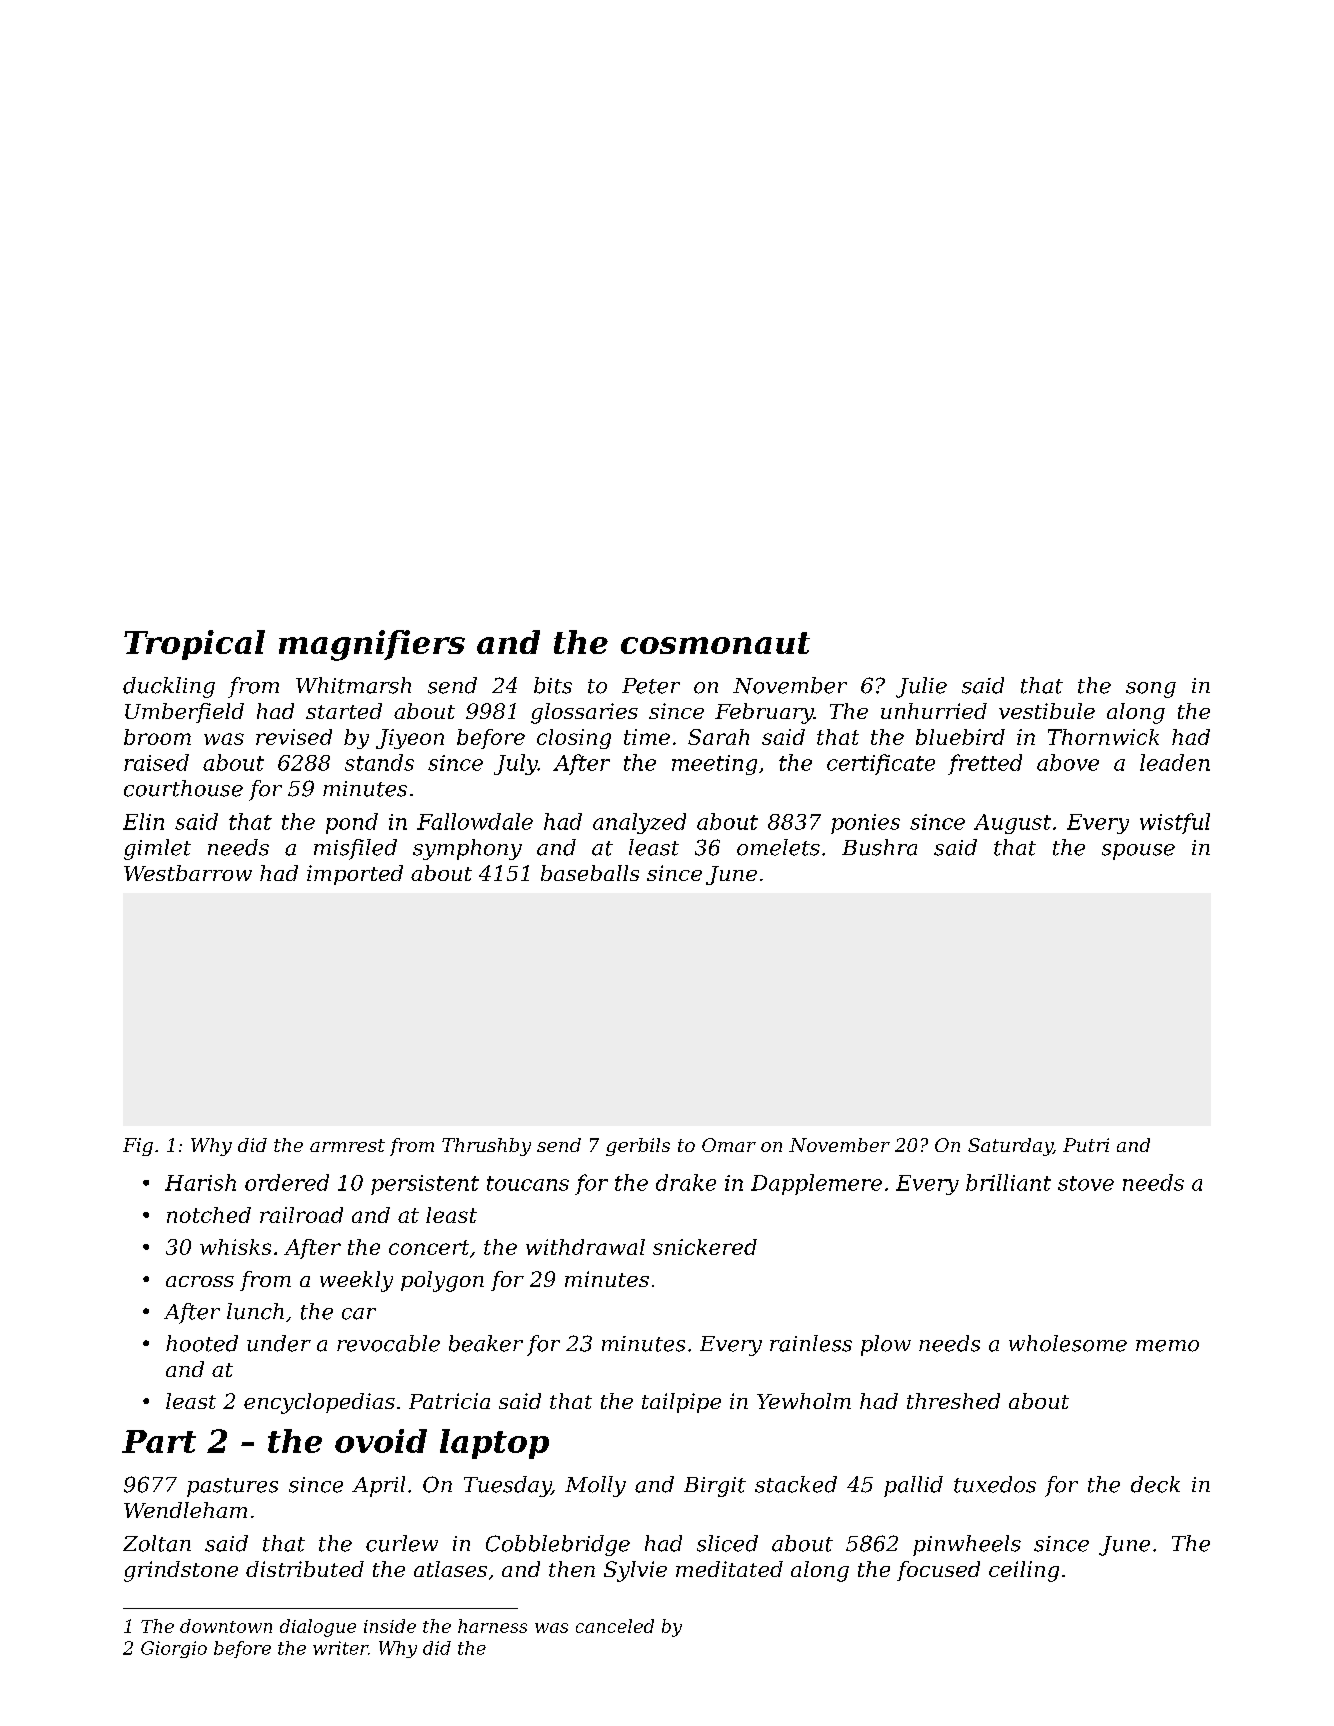 The height and width of the document is (1726, 1334). What do you see at coordinates (372, 645) in the document?
I see `magnifiers` at bounding box center [372, 645].
